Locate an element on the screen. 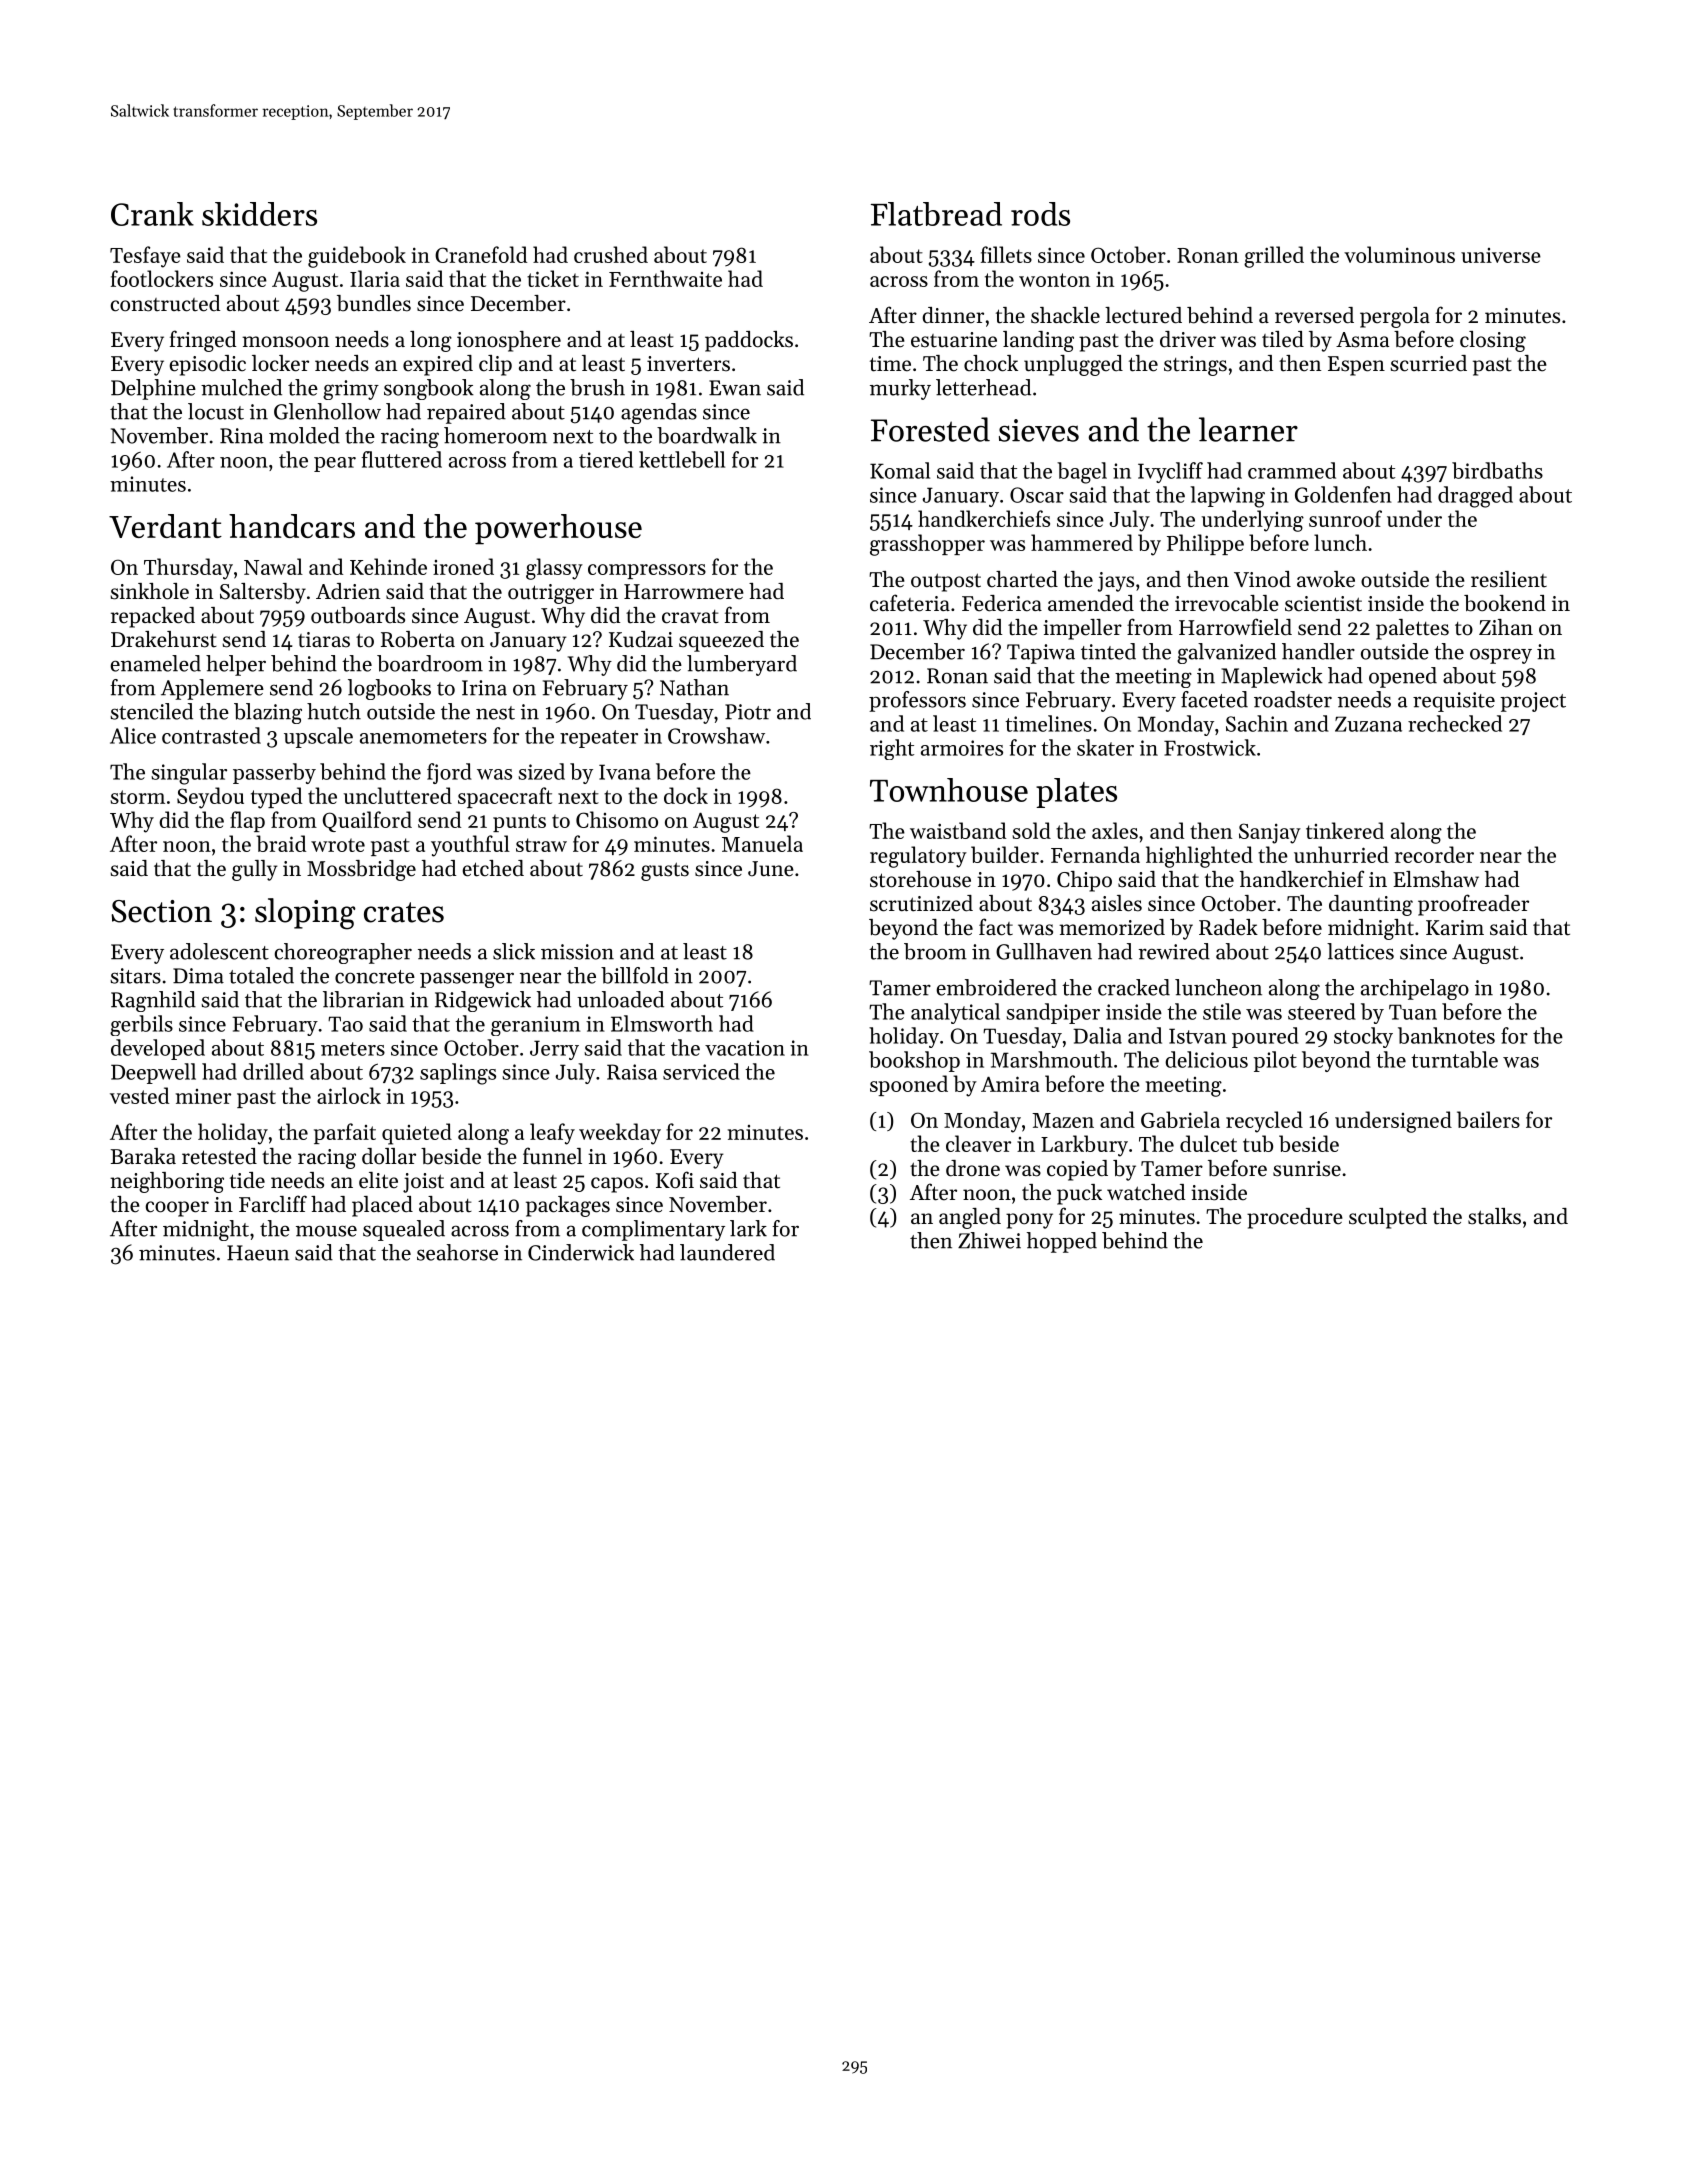 The image size is (1683, 2178). project is located at coordinates (1533, 702).
